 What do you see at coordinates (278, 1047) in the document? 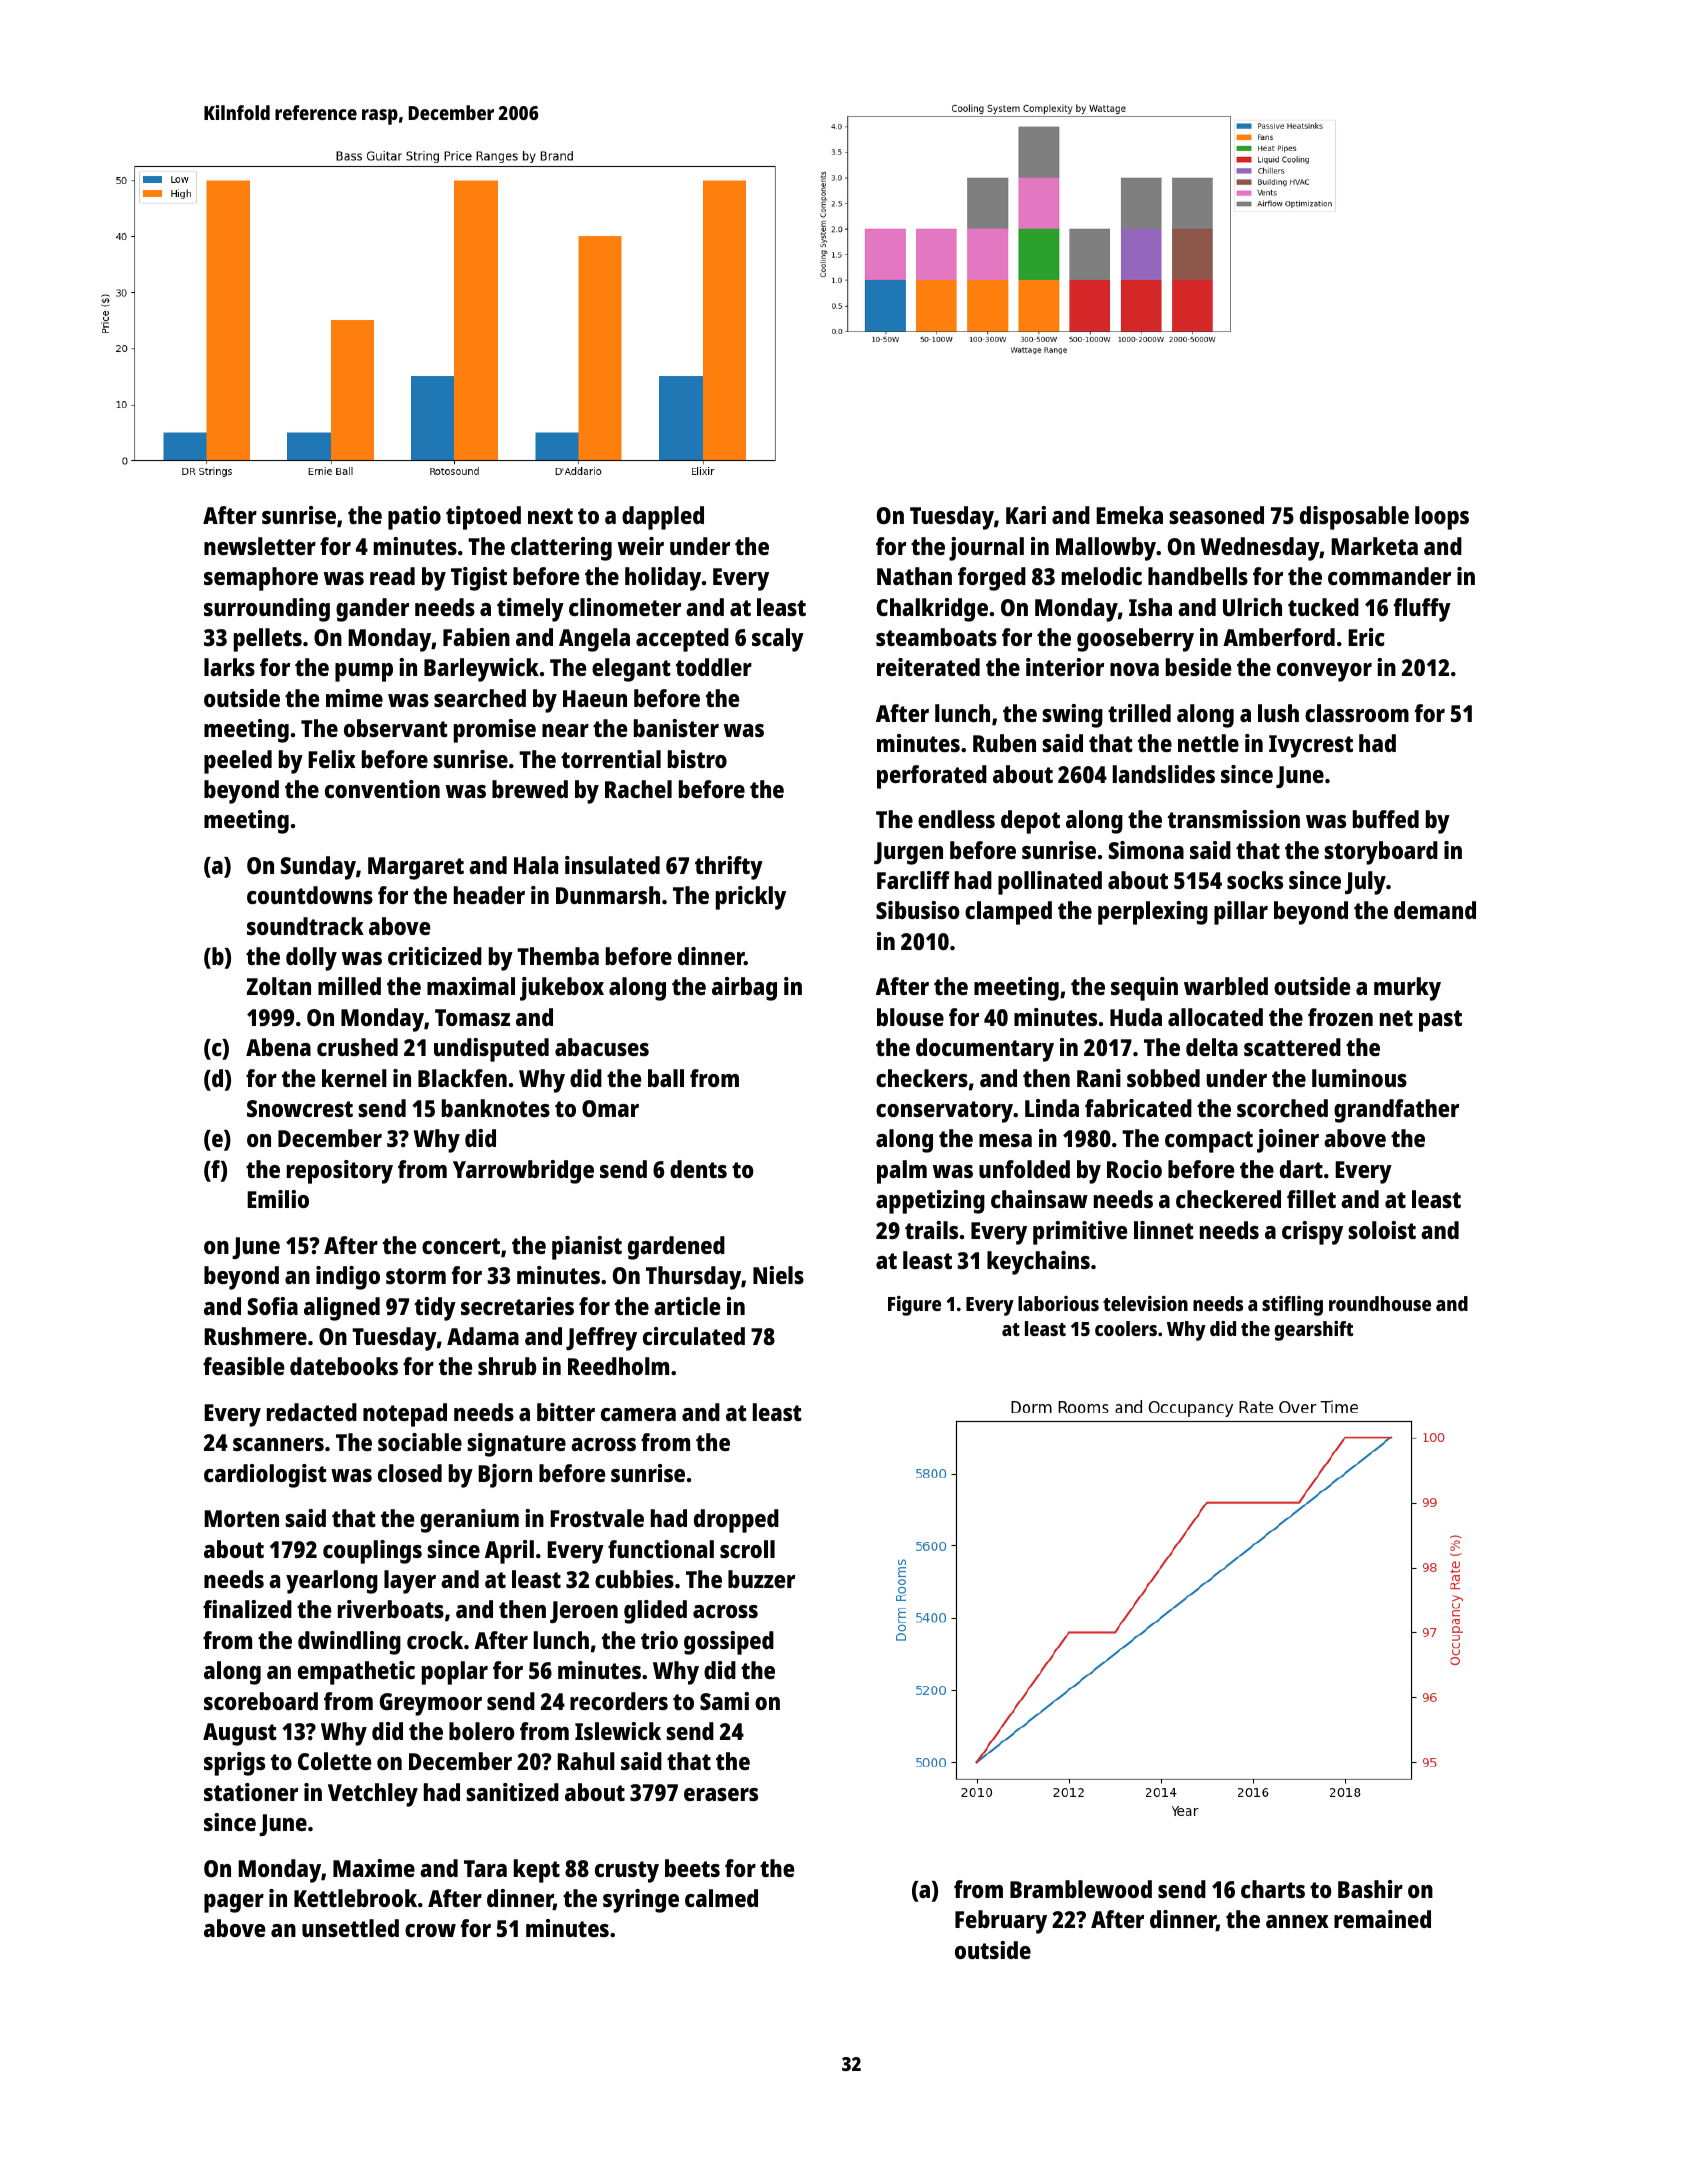
I see `Abena` at bounding box center [278, 1047].
